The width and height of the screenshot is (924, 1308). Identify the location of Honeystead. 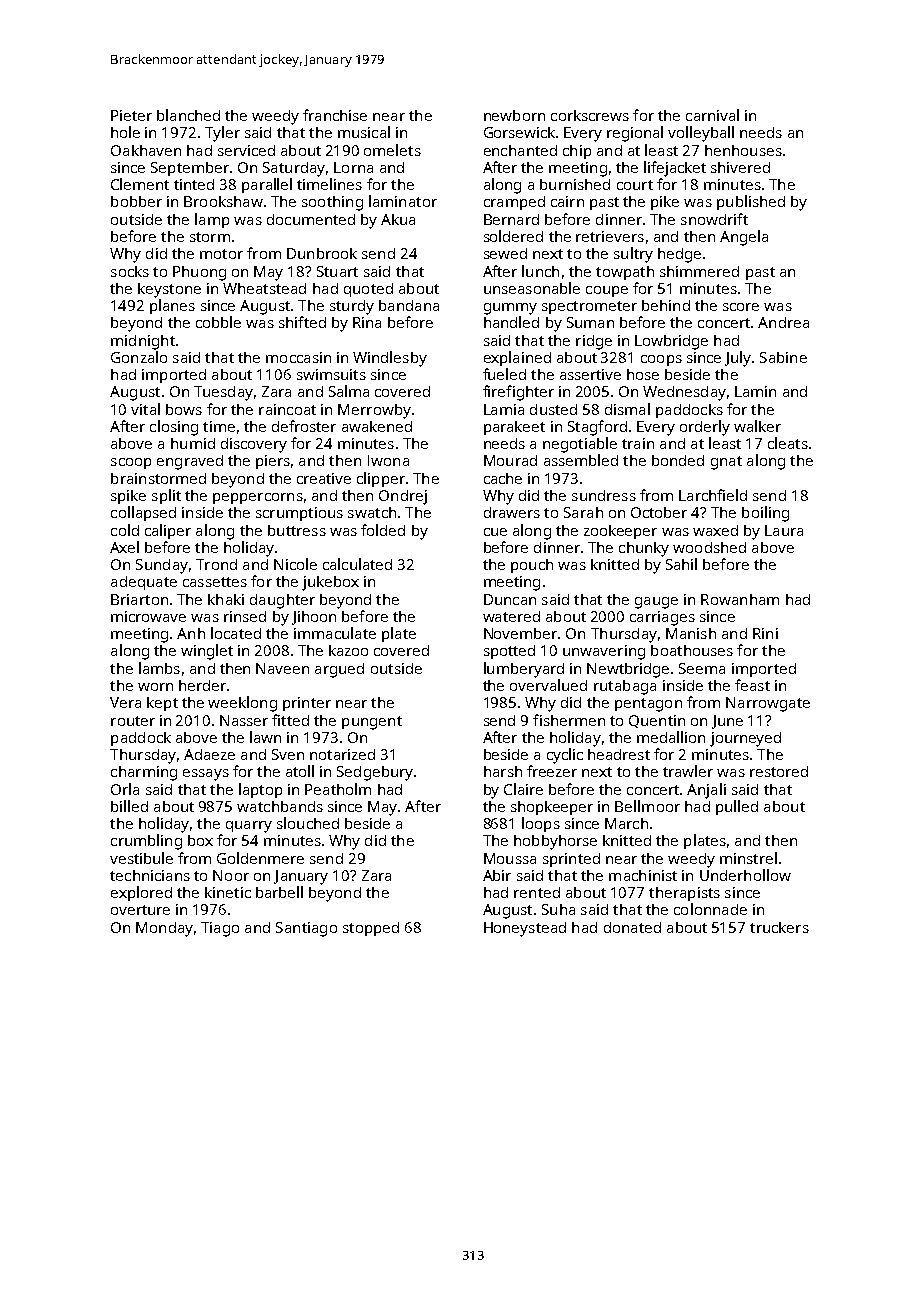
(525, 929).
